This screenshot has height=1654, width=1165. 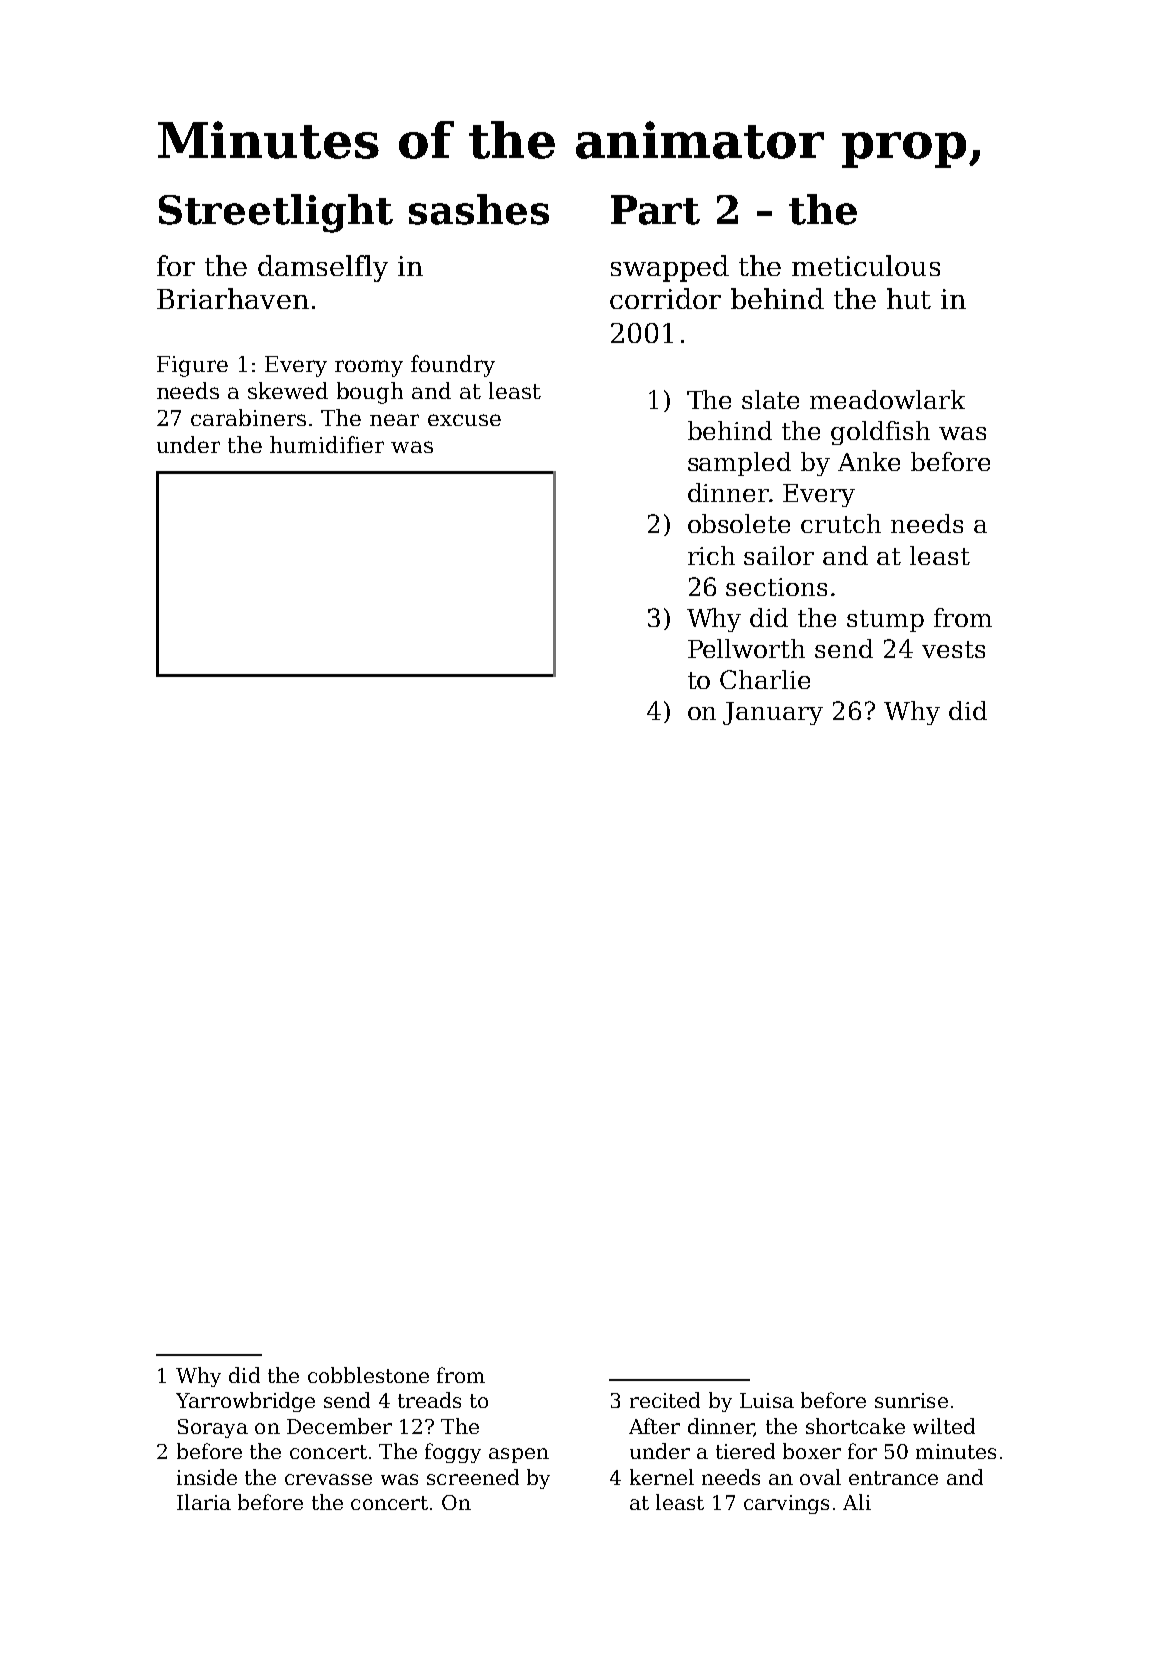 I want to click on Briarhaven, so click(x=233, y=298).
